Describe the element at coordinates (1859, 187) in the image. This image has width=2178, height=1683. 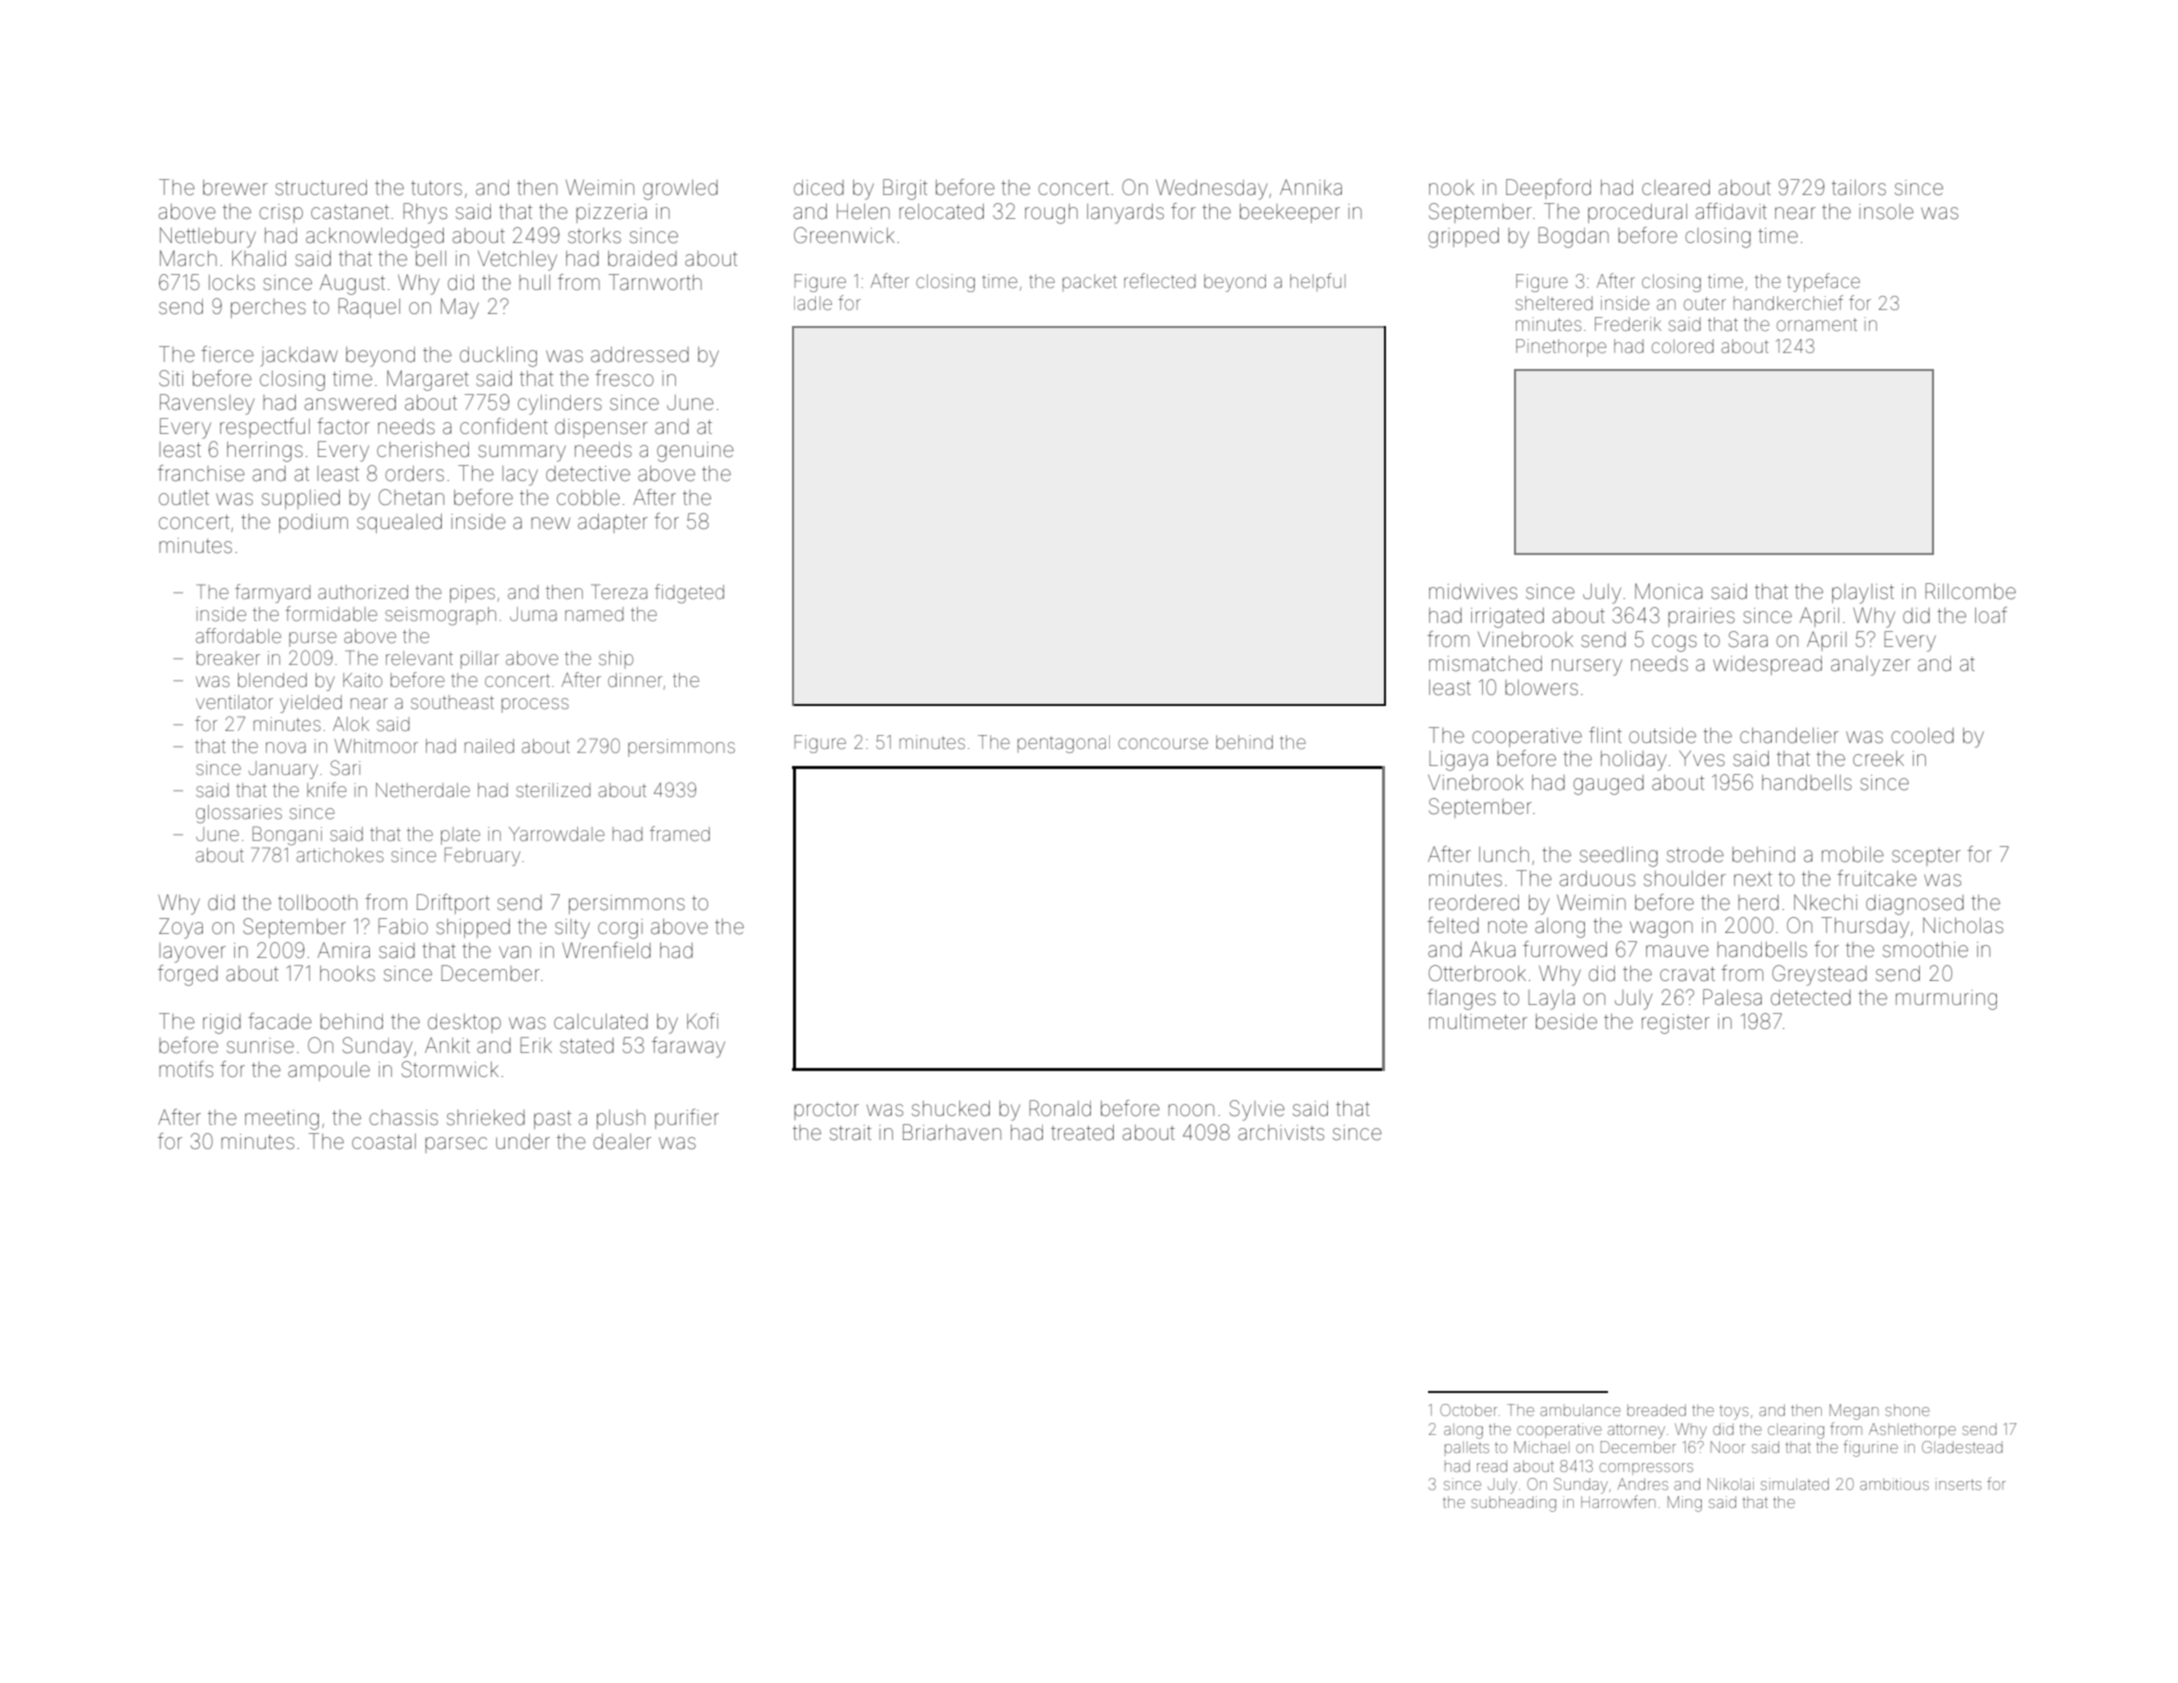
I see `tailors` at that location.
